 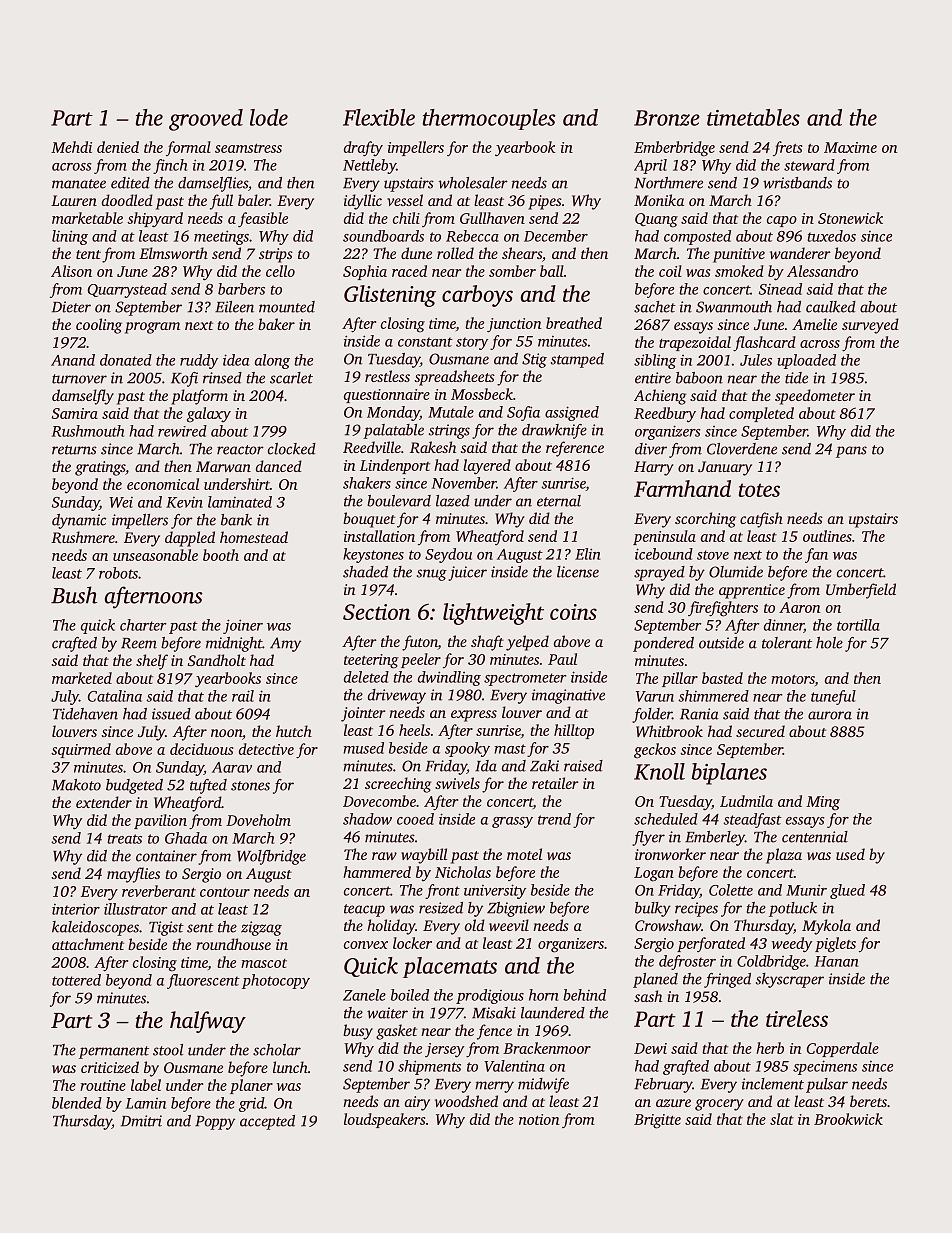 I want to click on grooved, so click(x=206, y=120).
